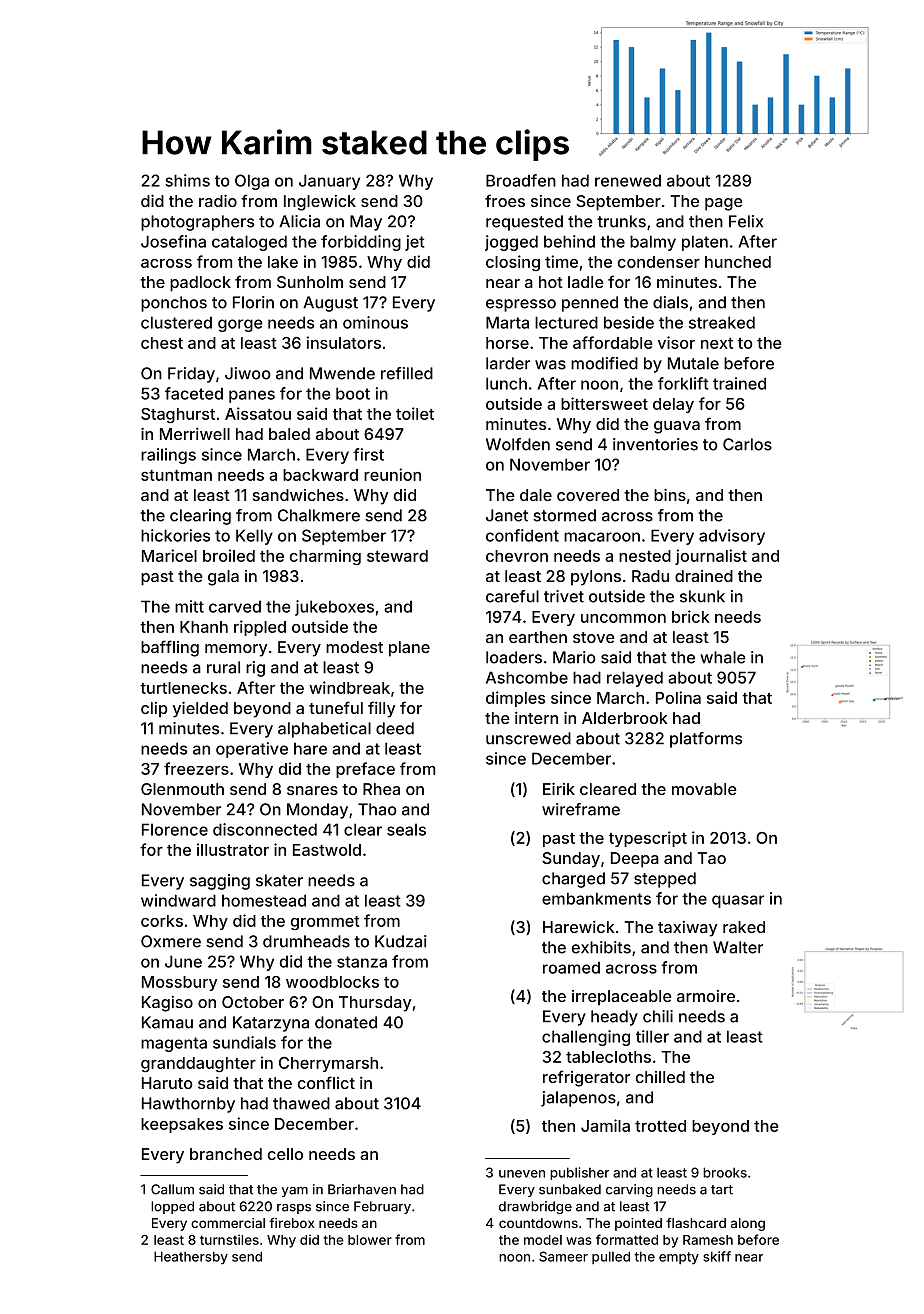  Describe the element at coordinates (738, 901) in the document. I see `quasar` at that location.
